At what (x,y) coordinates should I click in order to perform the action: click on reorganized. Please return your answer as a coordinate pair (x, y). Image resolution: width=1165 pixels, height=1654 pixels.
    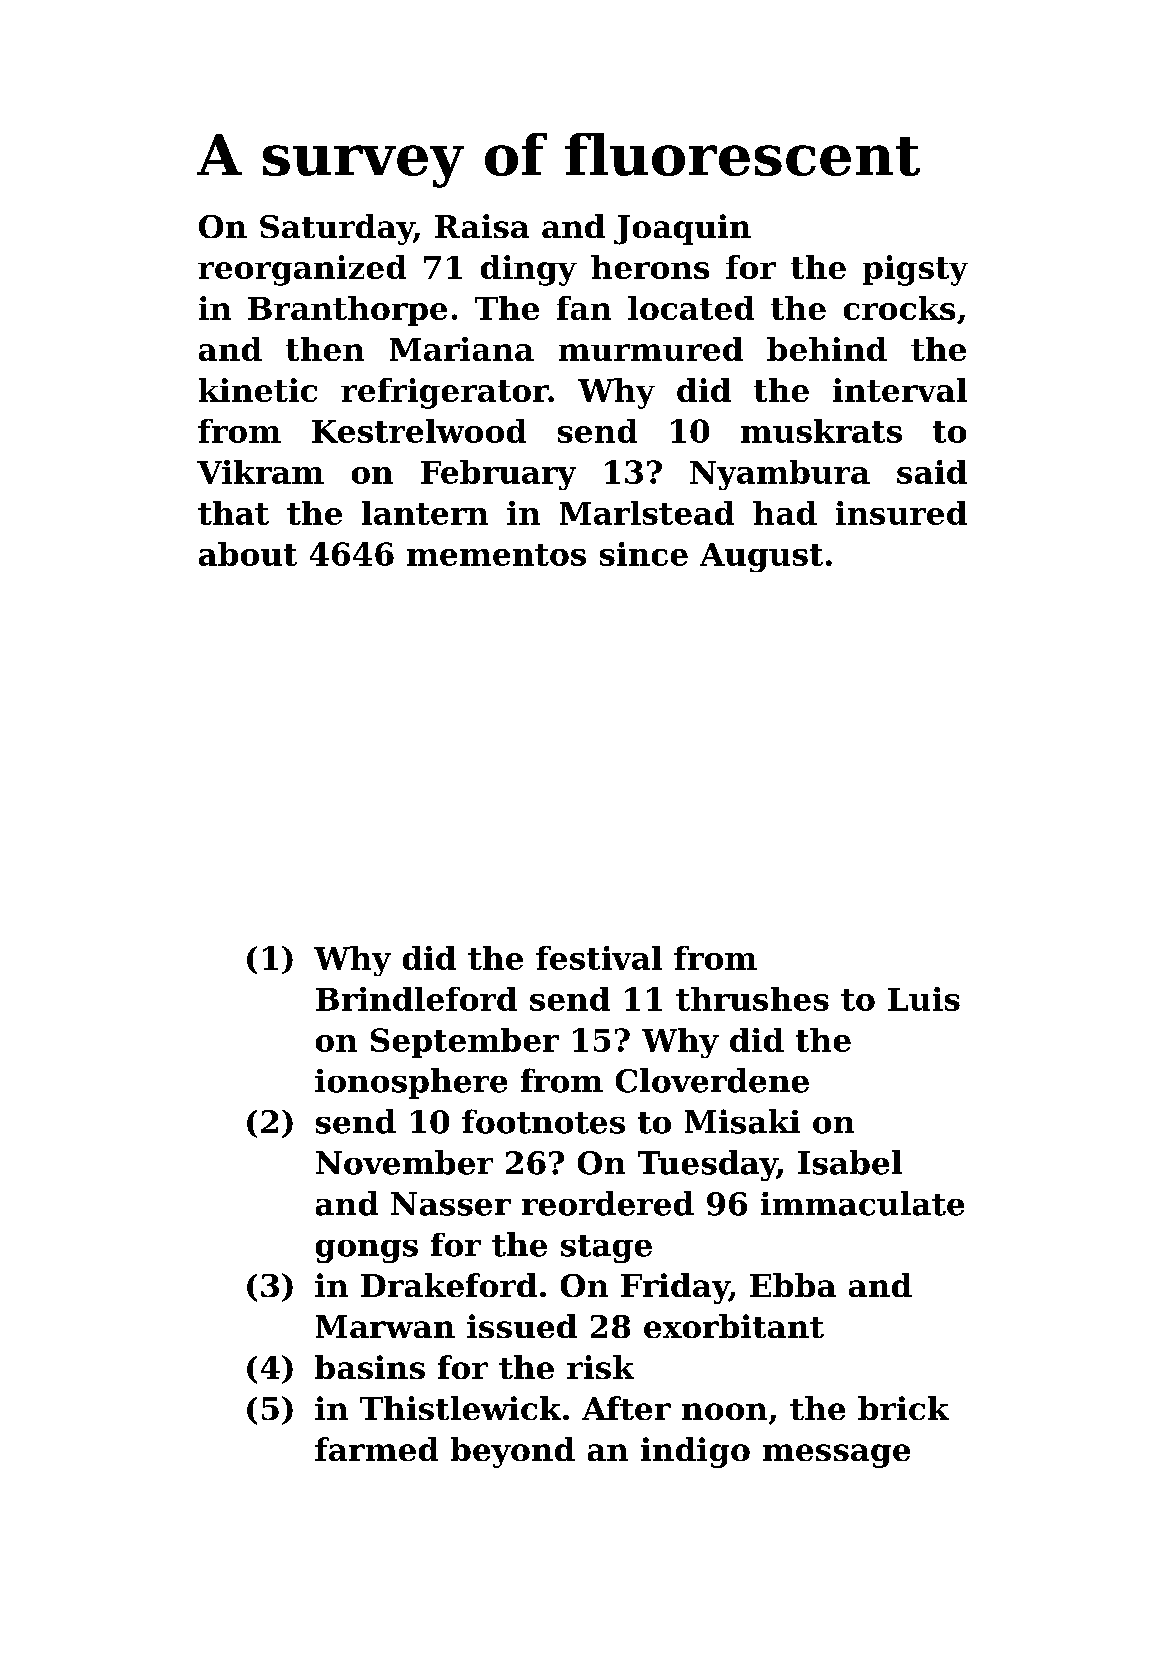
    Looking at the image, I should click on (302, 270).
